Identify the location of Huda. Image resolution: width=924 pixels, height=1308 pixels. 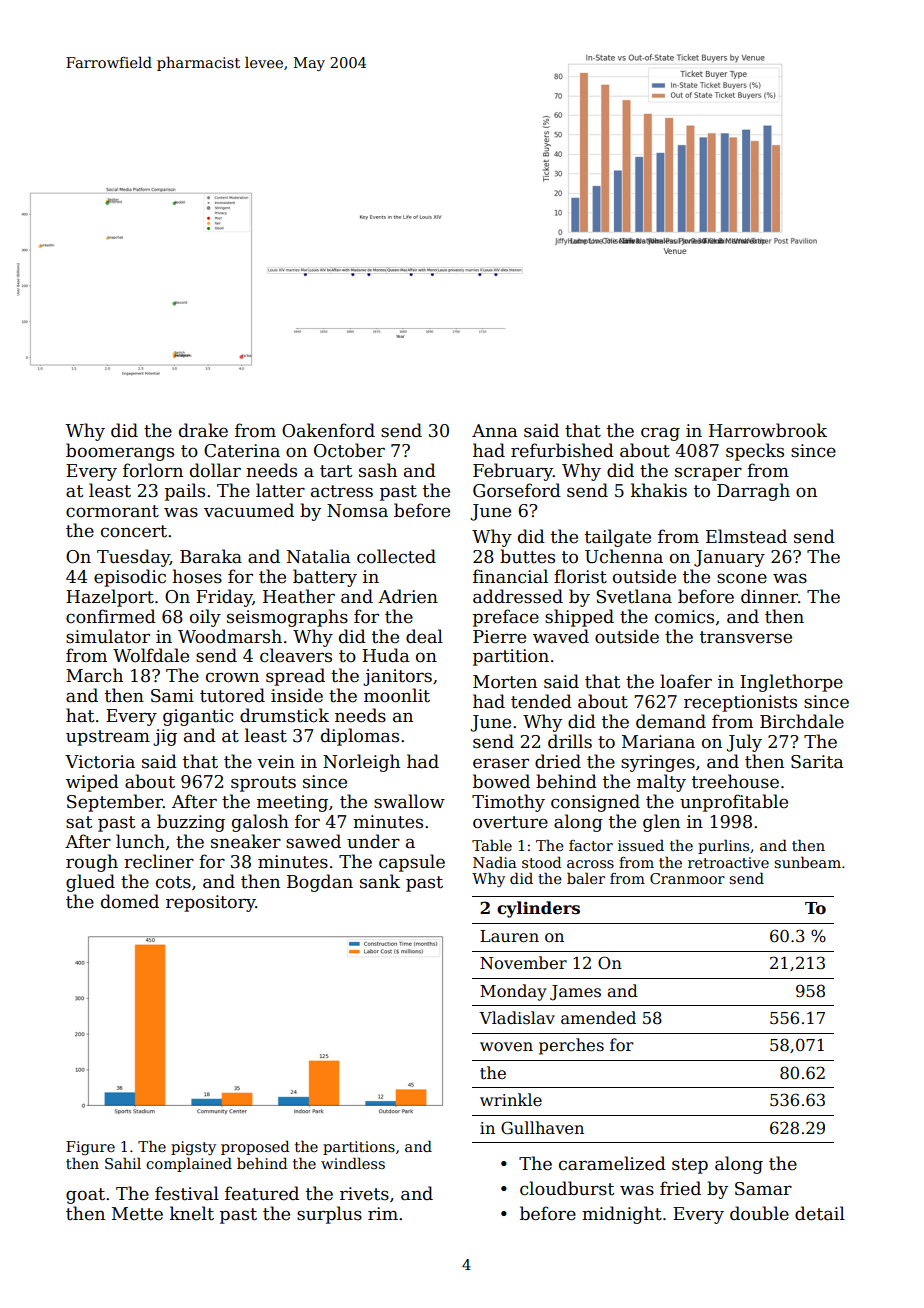
(386, 655).
